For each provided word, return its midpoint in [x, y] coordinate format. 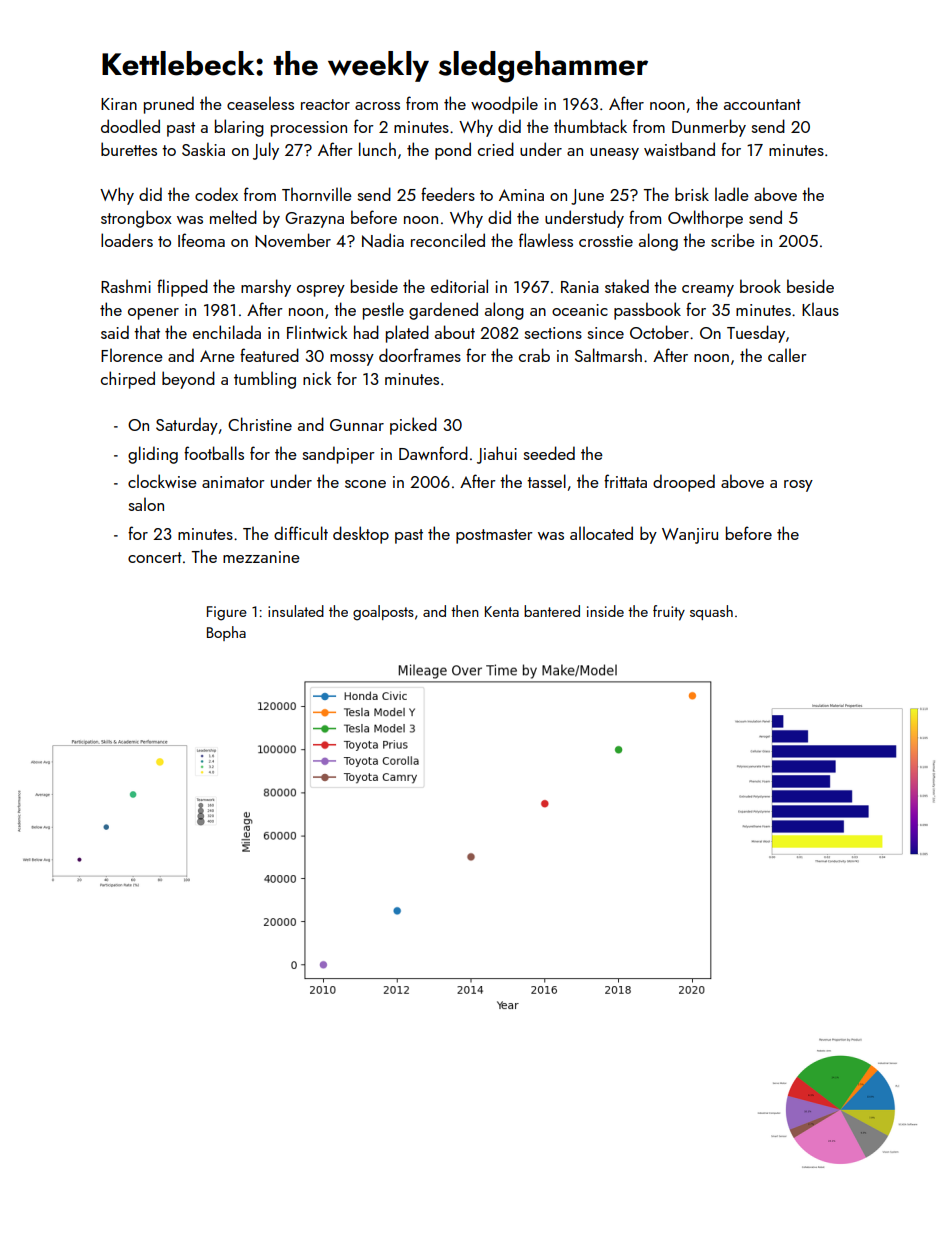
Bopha [226, 633]
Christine [260, 424]
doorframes [420, 355]
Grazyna [314, 220]
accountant [762, 104]
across [377, 106]
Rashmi [126, 286]
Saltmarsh [608, 355]
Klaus [820, 309]
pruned [169, 105]
